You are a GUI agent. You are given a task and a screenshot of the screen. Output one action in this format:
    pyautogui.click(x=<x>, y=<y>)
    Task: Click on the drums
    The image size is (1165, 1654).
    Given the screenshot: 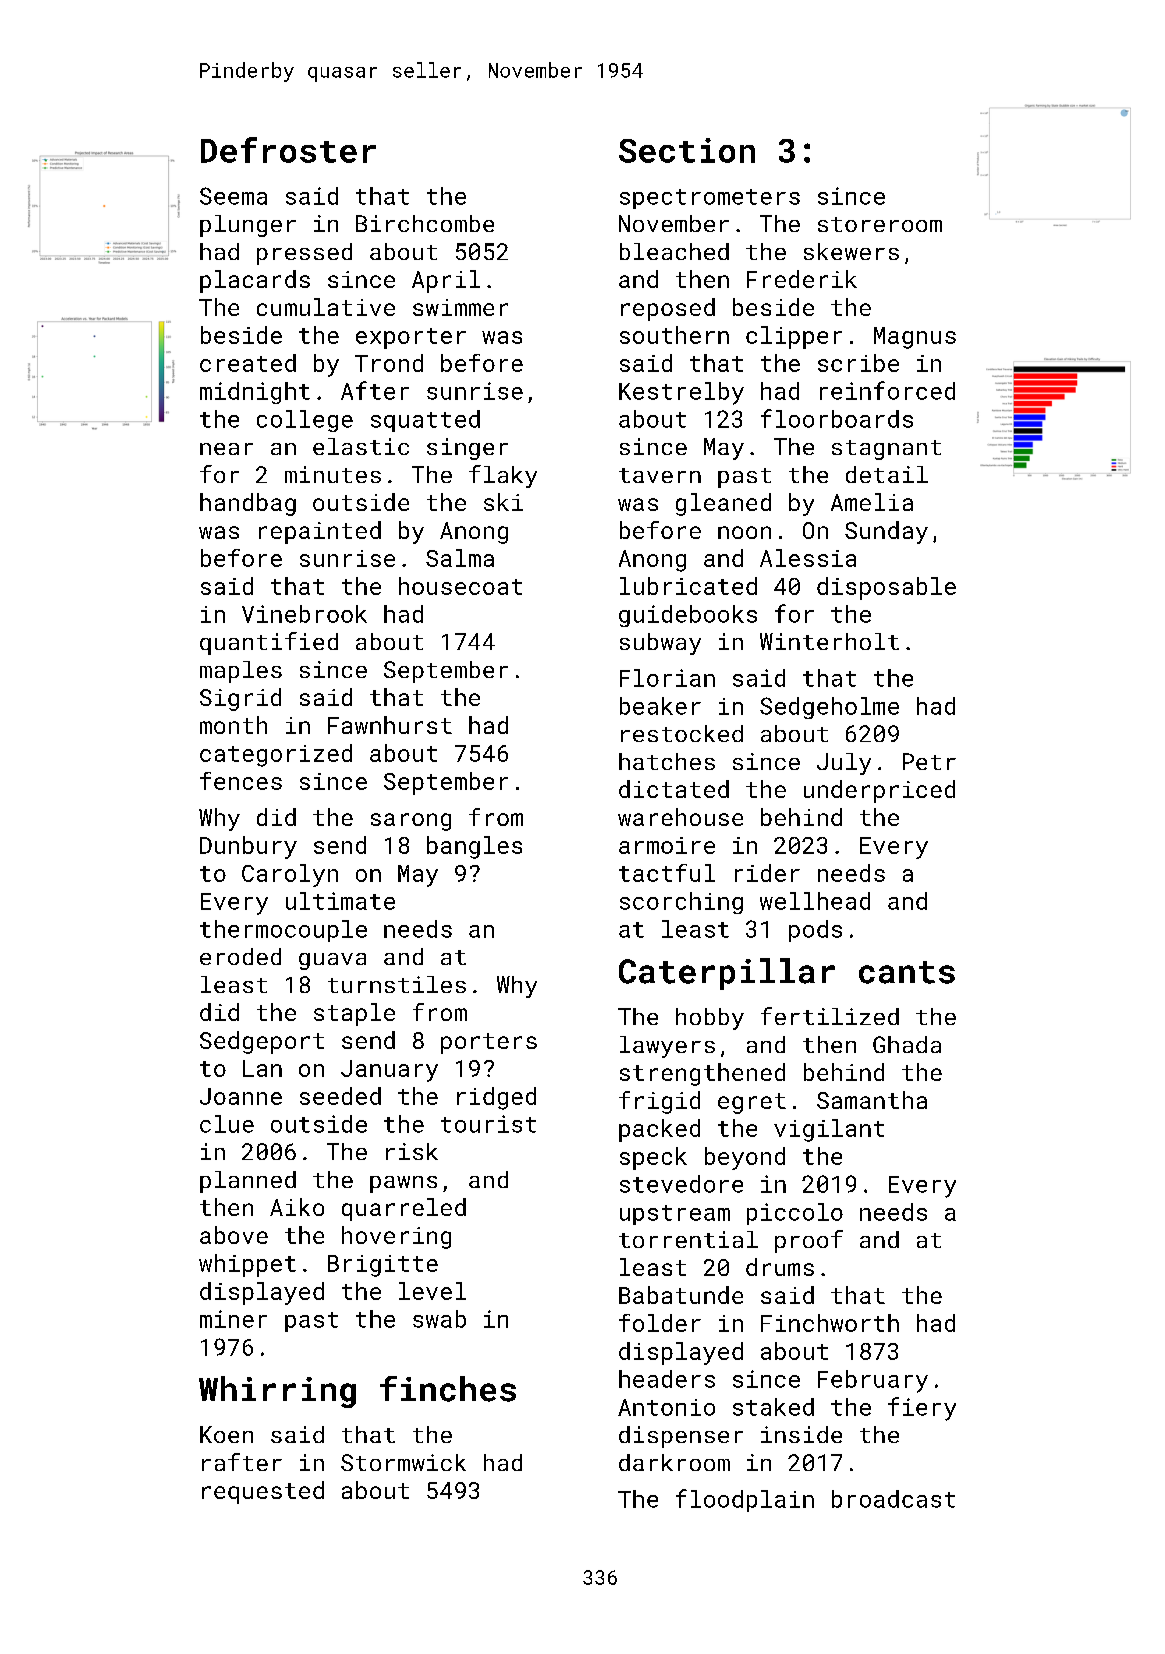 What is the action you would take?
    pyautogui.click(x=780, y=1267)
